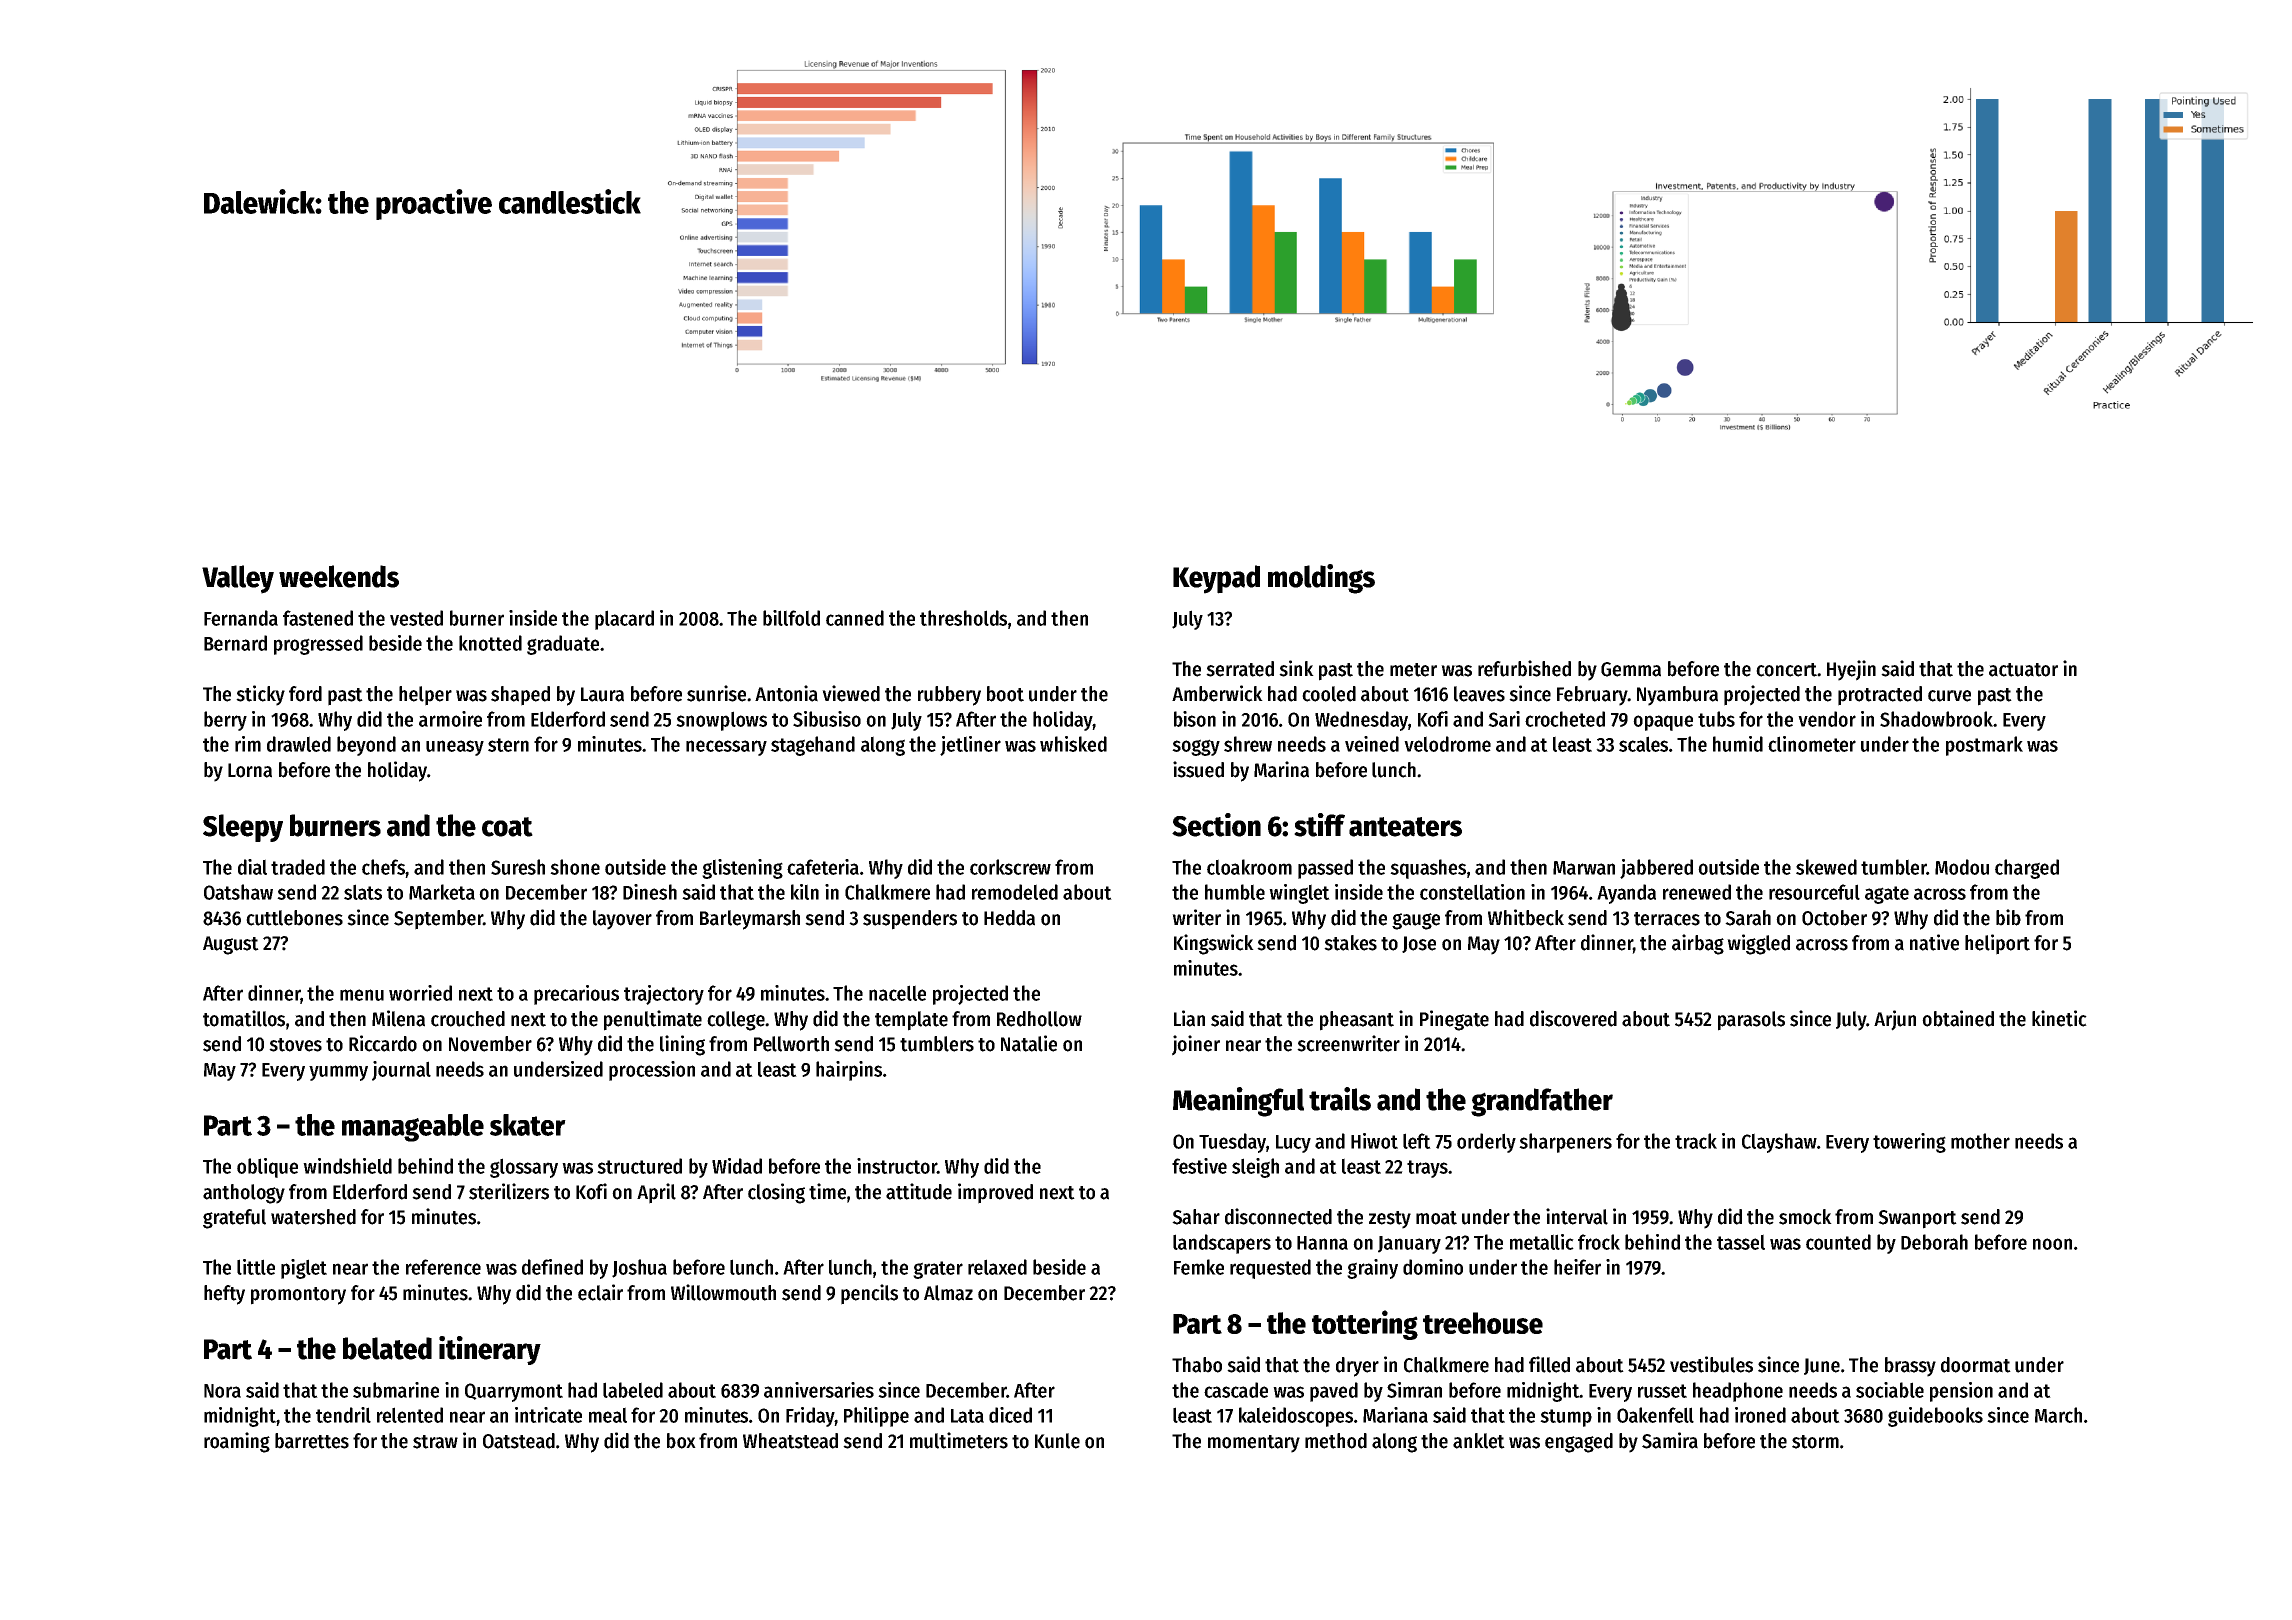 Image resolution: width=2292 pixels, height=1620 pixels. I want to click on noon, so click(2052, 1244).
